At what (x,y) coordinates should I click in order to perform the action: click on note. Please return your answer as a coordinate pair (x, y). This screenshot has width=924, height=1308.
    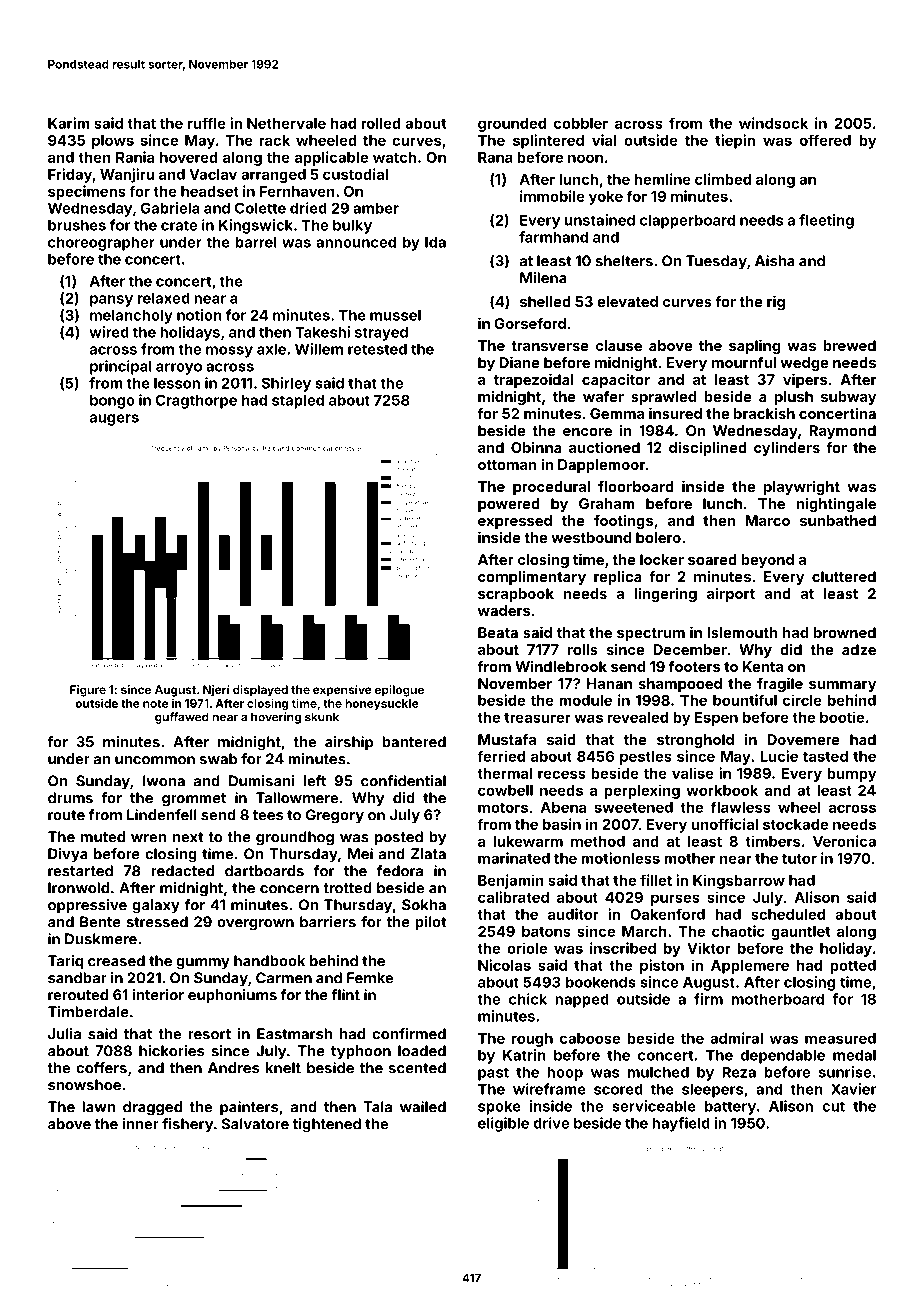
    Looking at the image, I should click on (155, 704).
